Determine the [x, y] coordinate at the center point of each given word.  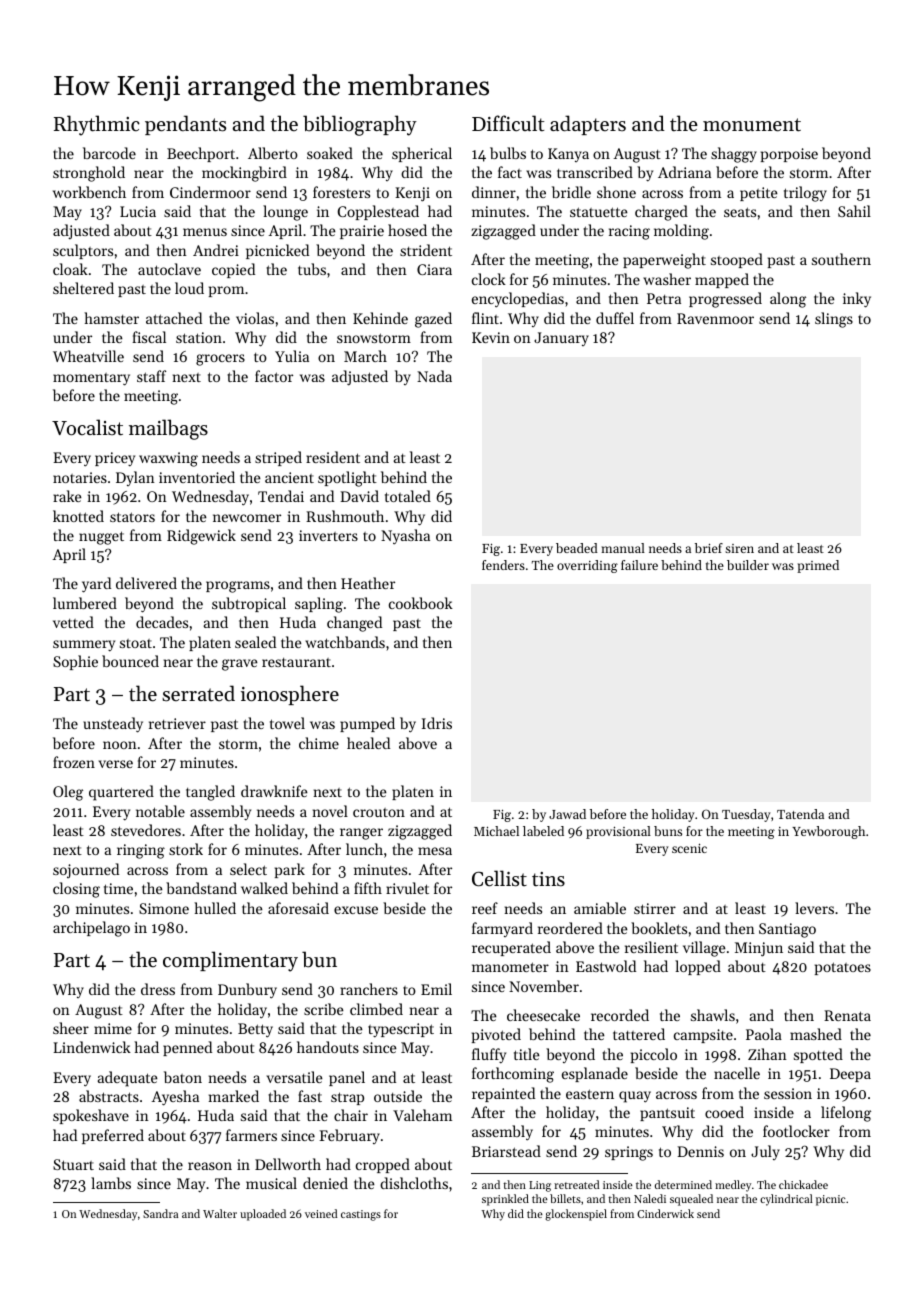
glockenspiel [576, 1215]
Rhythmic [97, 125]
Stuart [73, 1164]
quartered [121, 793]
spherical [422, 154]
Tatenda [800, 814]
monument [752, 125]
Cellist [499, 878]
